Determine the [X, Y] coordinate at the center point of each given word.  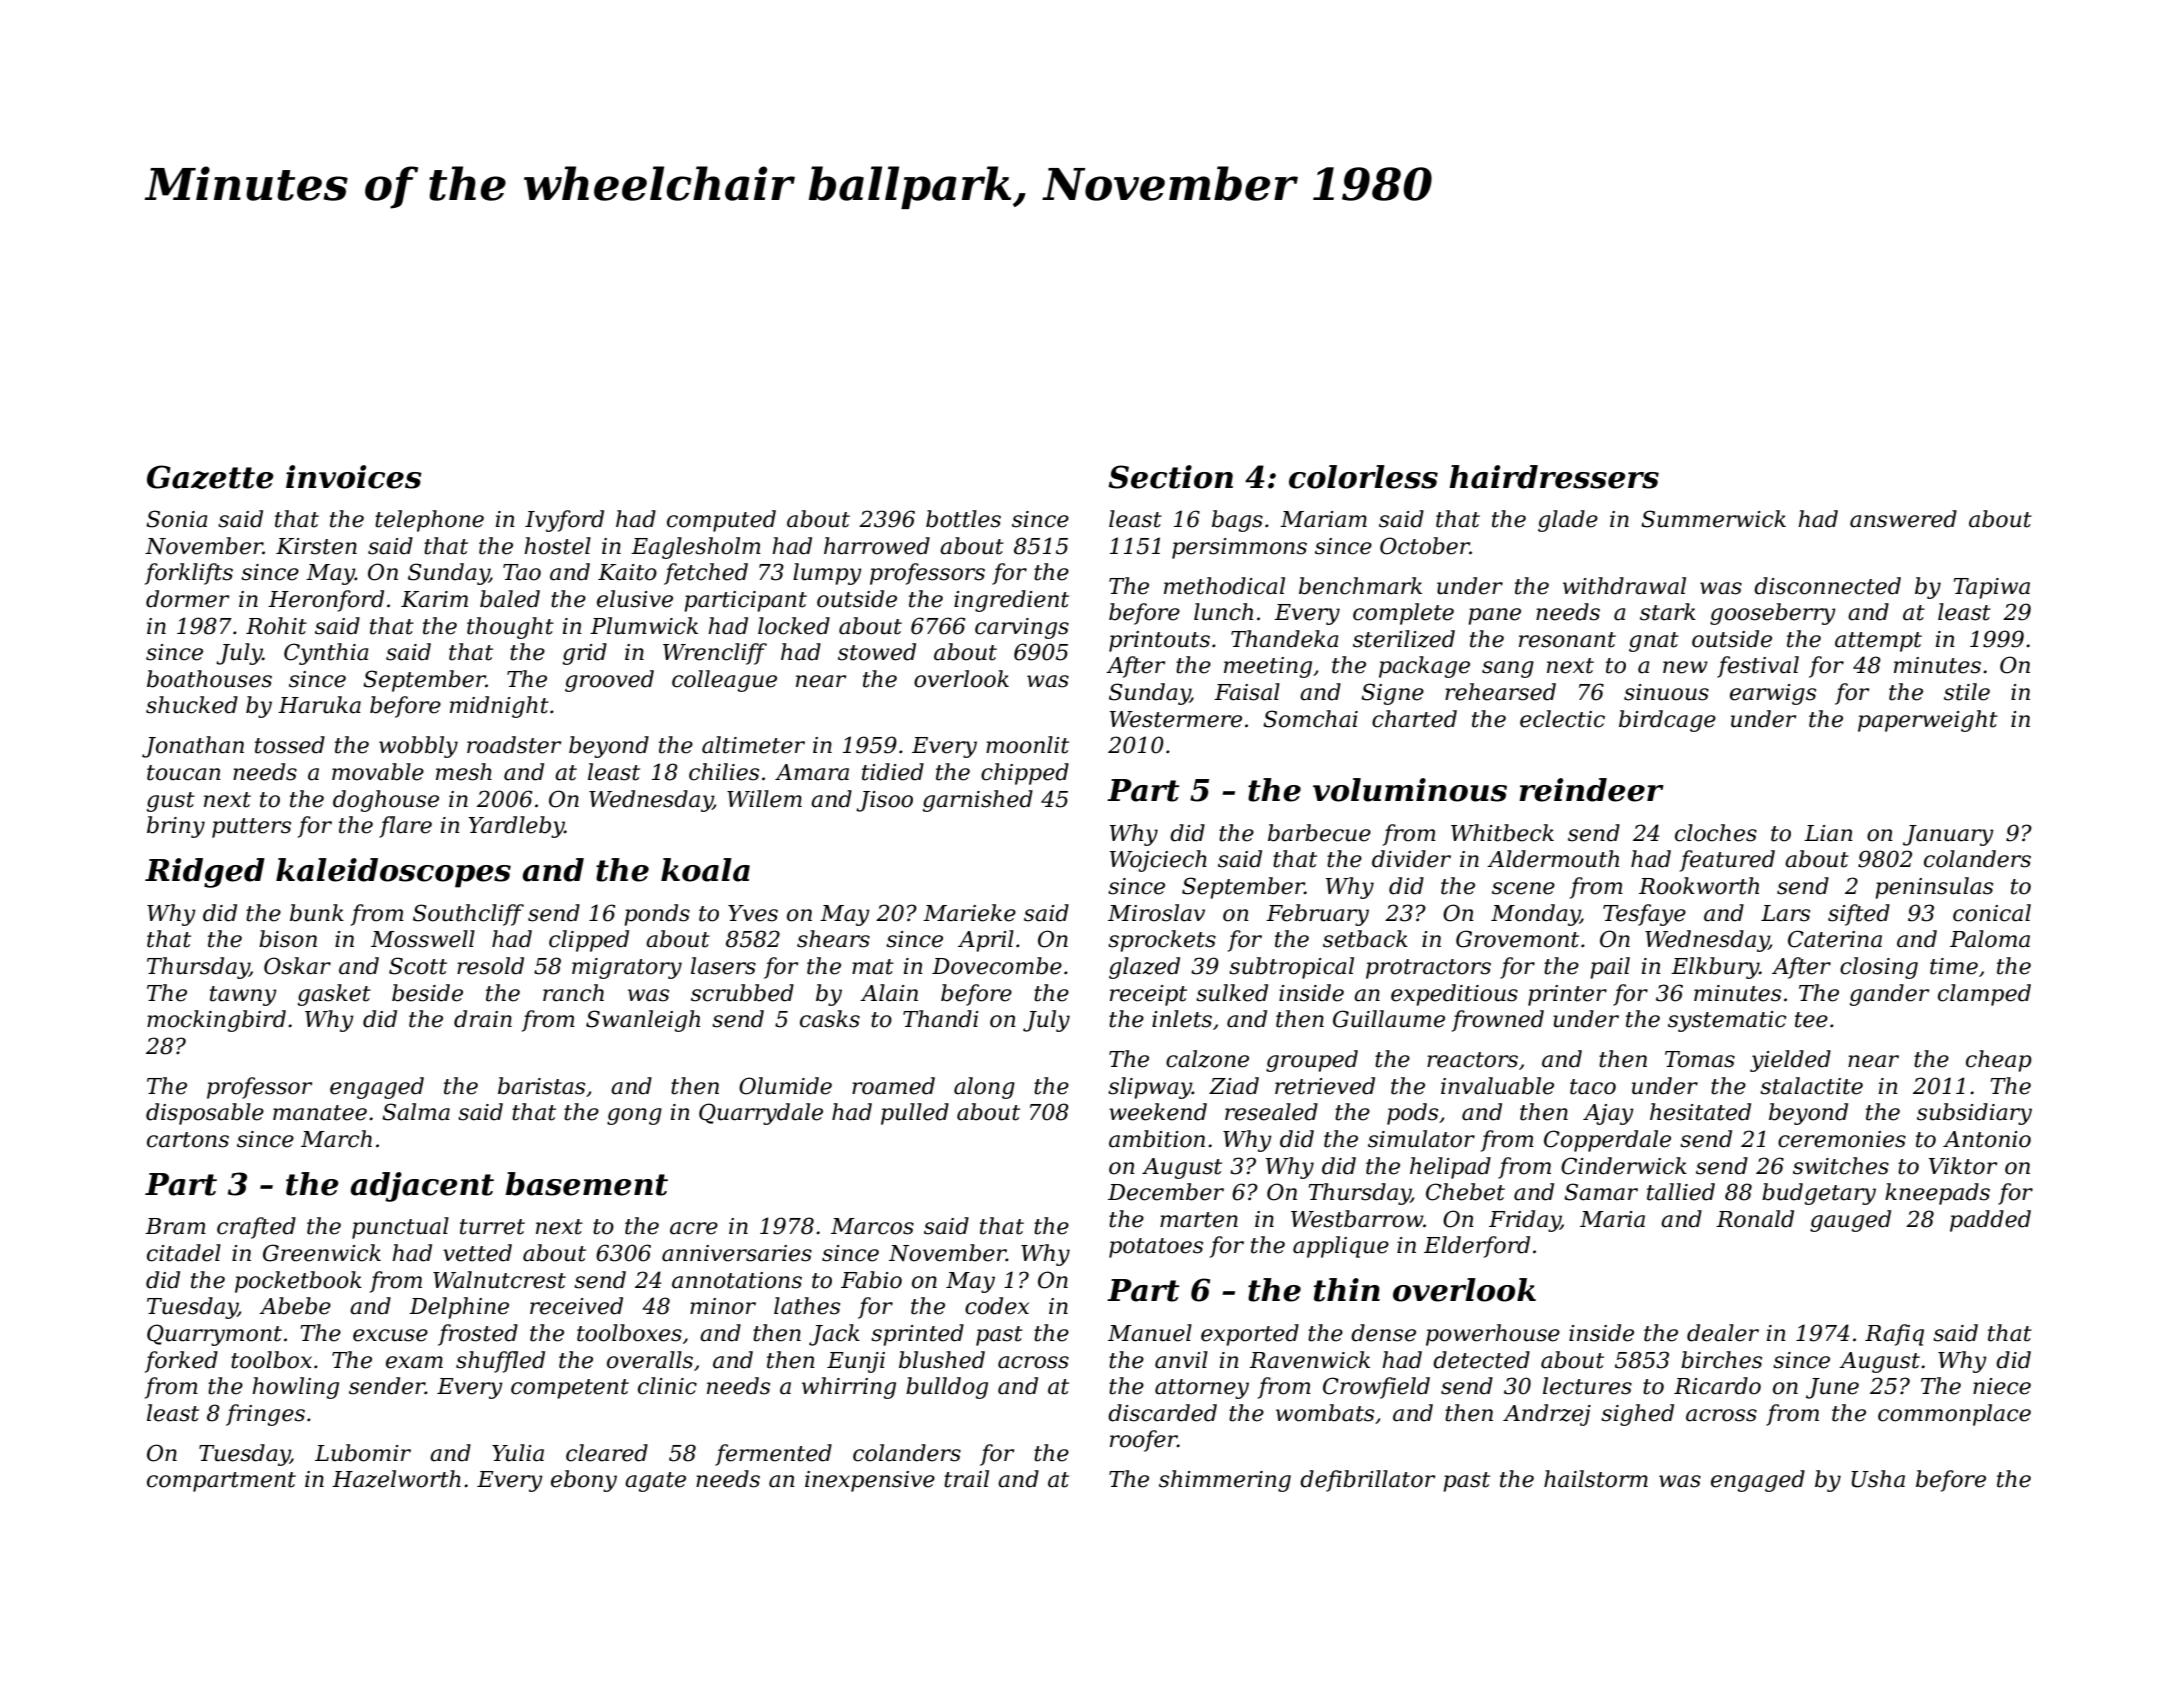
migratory [627, 968]
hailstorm [1596, 1479]
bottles [963, 519]
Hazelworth [396, 1479]
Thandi [941, 1019]
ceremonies [1842, 1139]
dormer [187, 599]
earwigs [1773, 694]
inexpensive [870, 1481]
